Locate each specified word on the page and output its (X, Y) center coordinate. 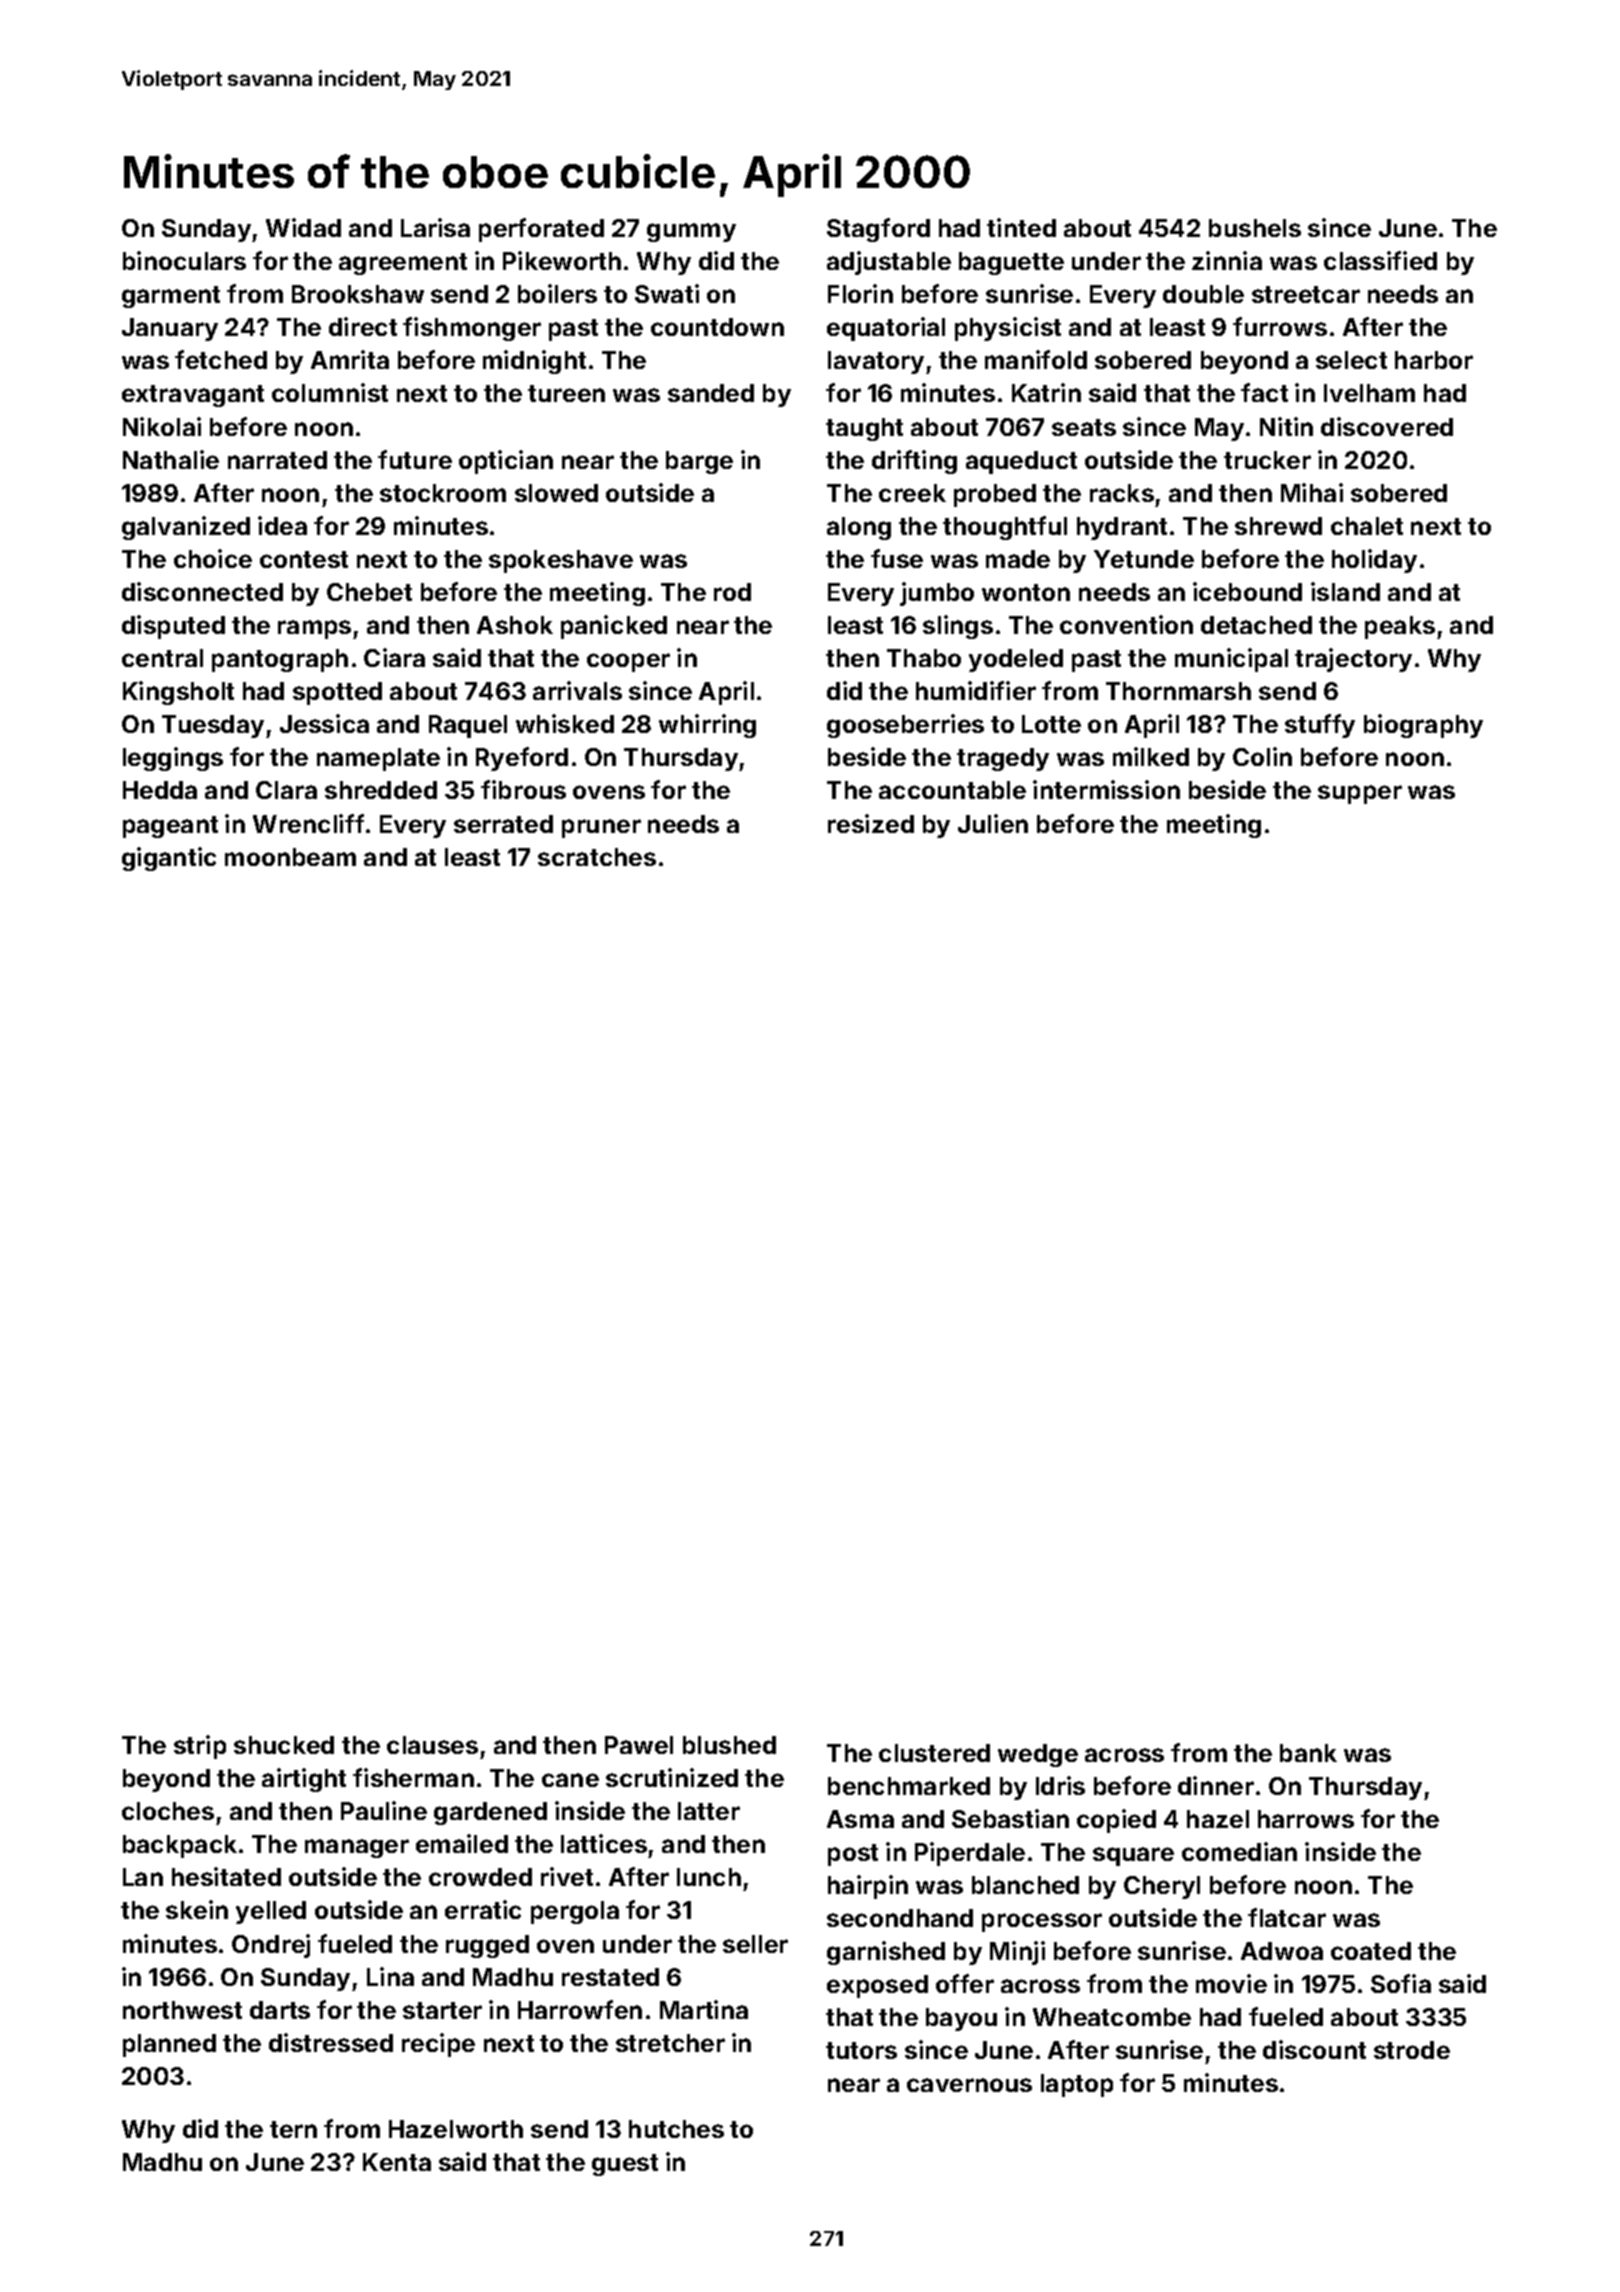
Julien (993, 823)
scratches (597, 857)
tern (293, 2129)
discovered (1387, 426)
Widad (303, 227)
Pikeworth (562, 260)
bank (1308, 1753)
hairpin (868, 1887)
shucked (284, 1745)
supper (1360, 794)
